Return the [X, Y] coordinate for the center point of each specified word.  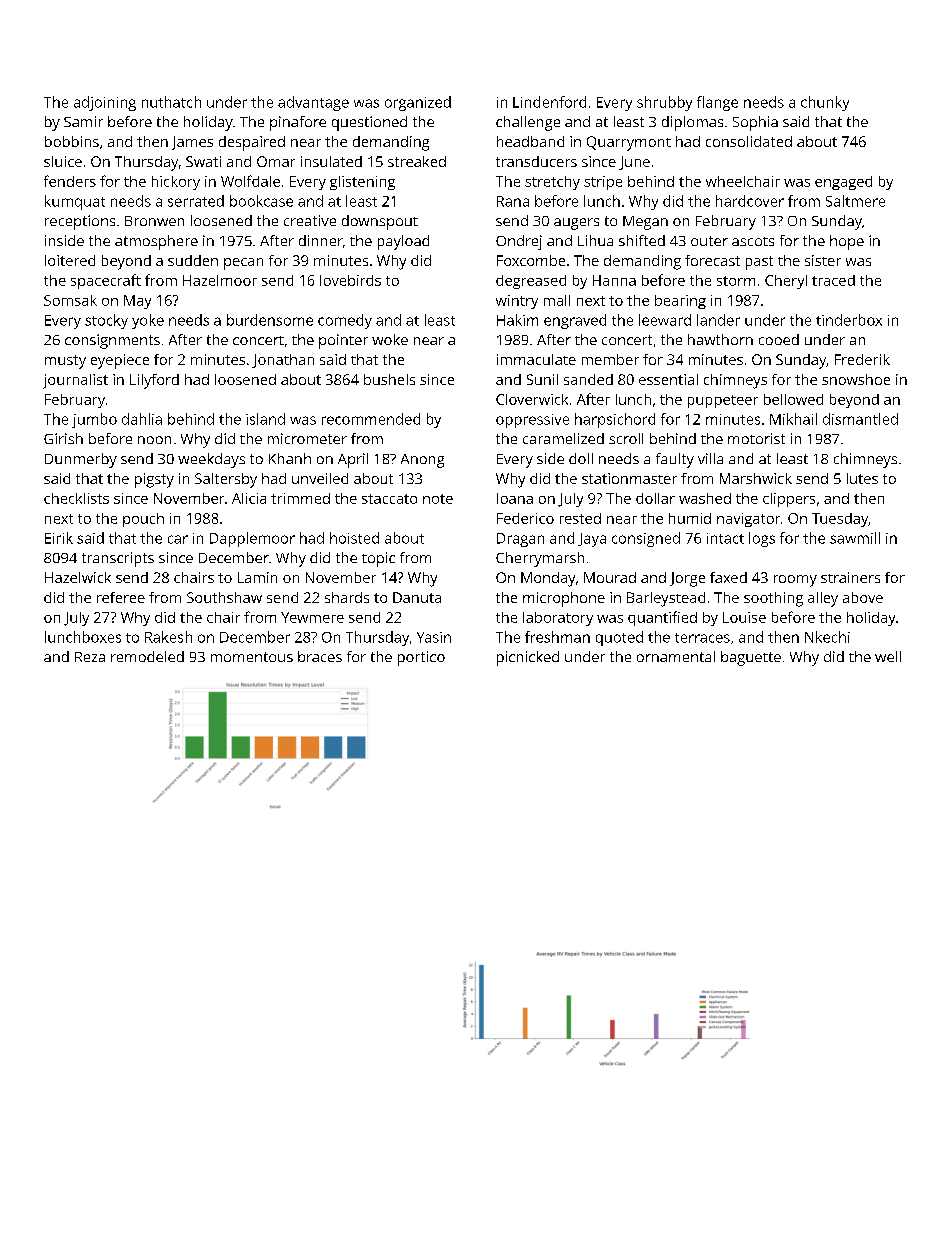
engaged [843, 183]
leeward [665, 320]
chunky [825, 103]
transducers [536, 161]
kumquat [75, 202]
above [863, 597]
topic [378, 559]
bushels [389, 379]
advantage [313, 103]
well [888, 656]
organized [418, 103]
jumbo [94, 420]
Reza [90, 657]
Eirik [59, 538]
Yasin [434, 637]
